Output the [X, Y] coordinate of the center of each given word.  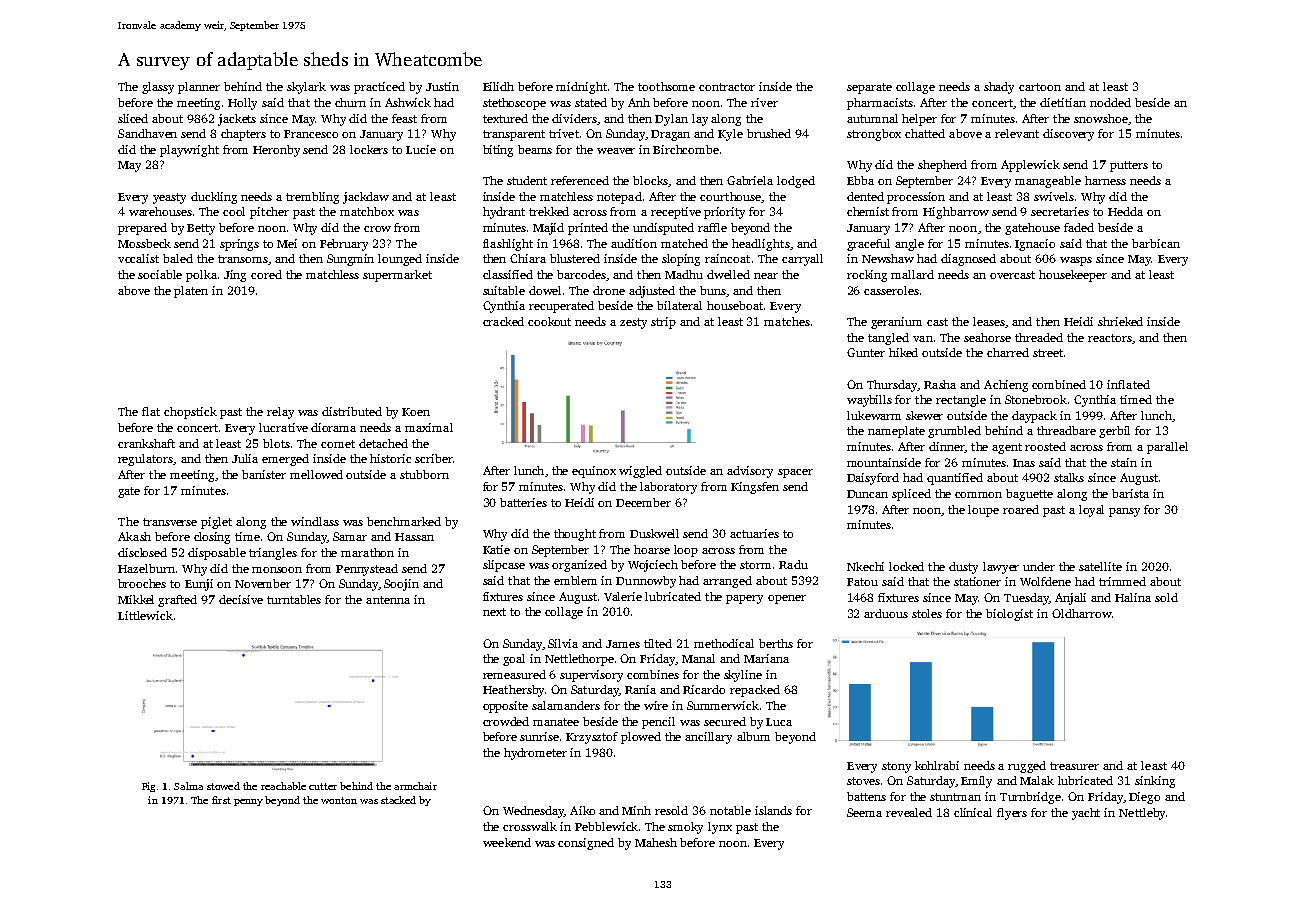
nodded [1110, 102]
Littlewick [145, 615]
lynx [720, 828]
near [766, 276]
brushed [769, 133]
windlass [315, 521]
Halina [1133, 597]
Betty [201, 229]
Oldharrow [1081, 613]
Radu [793, 564]
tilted [658, 643]
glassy [158, 88]
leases [989, 321]
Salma [188, 786]
